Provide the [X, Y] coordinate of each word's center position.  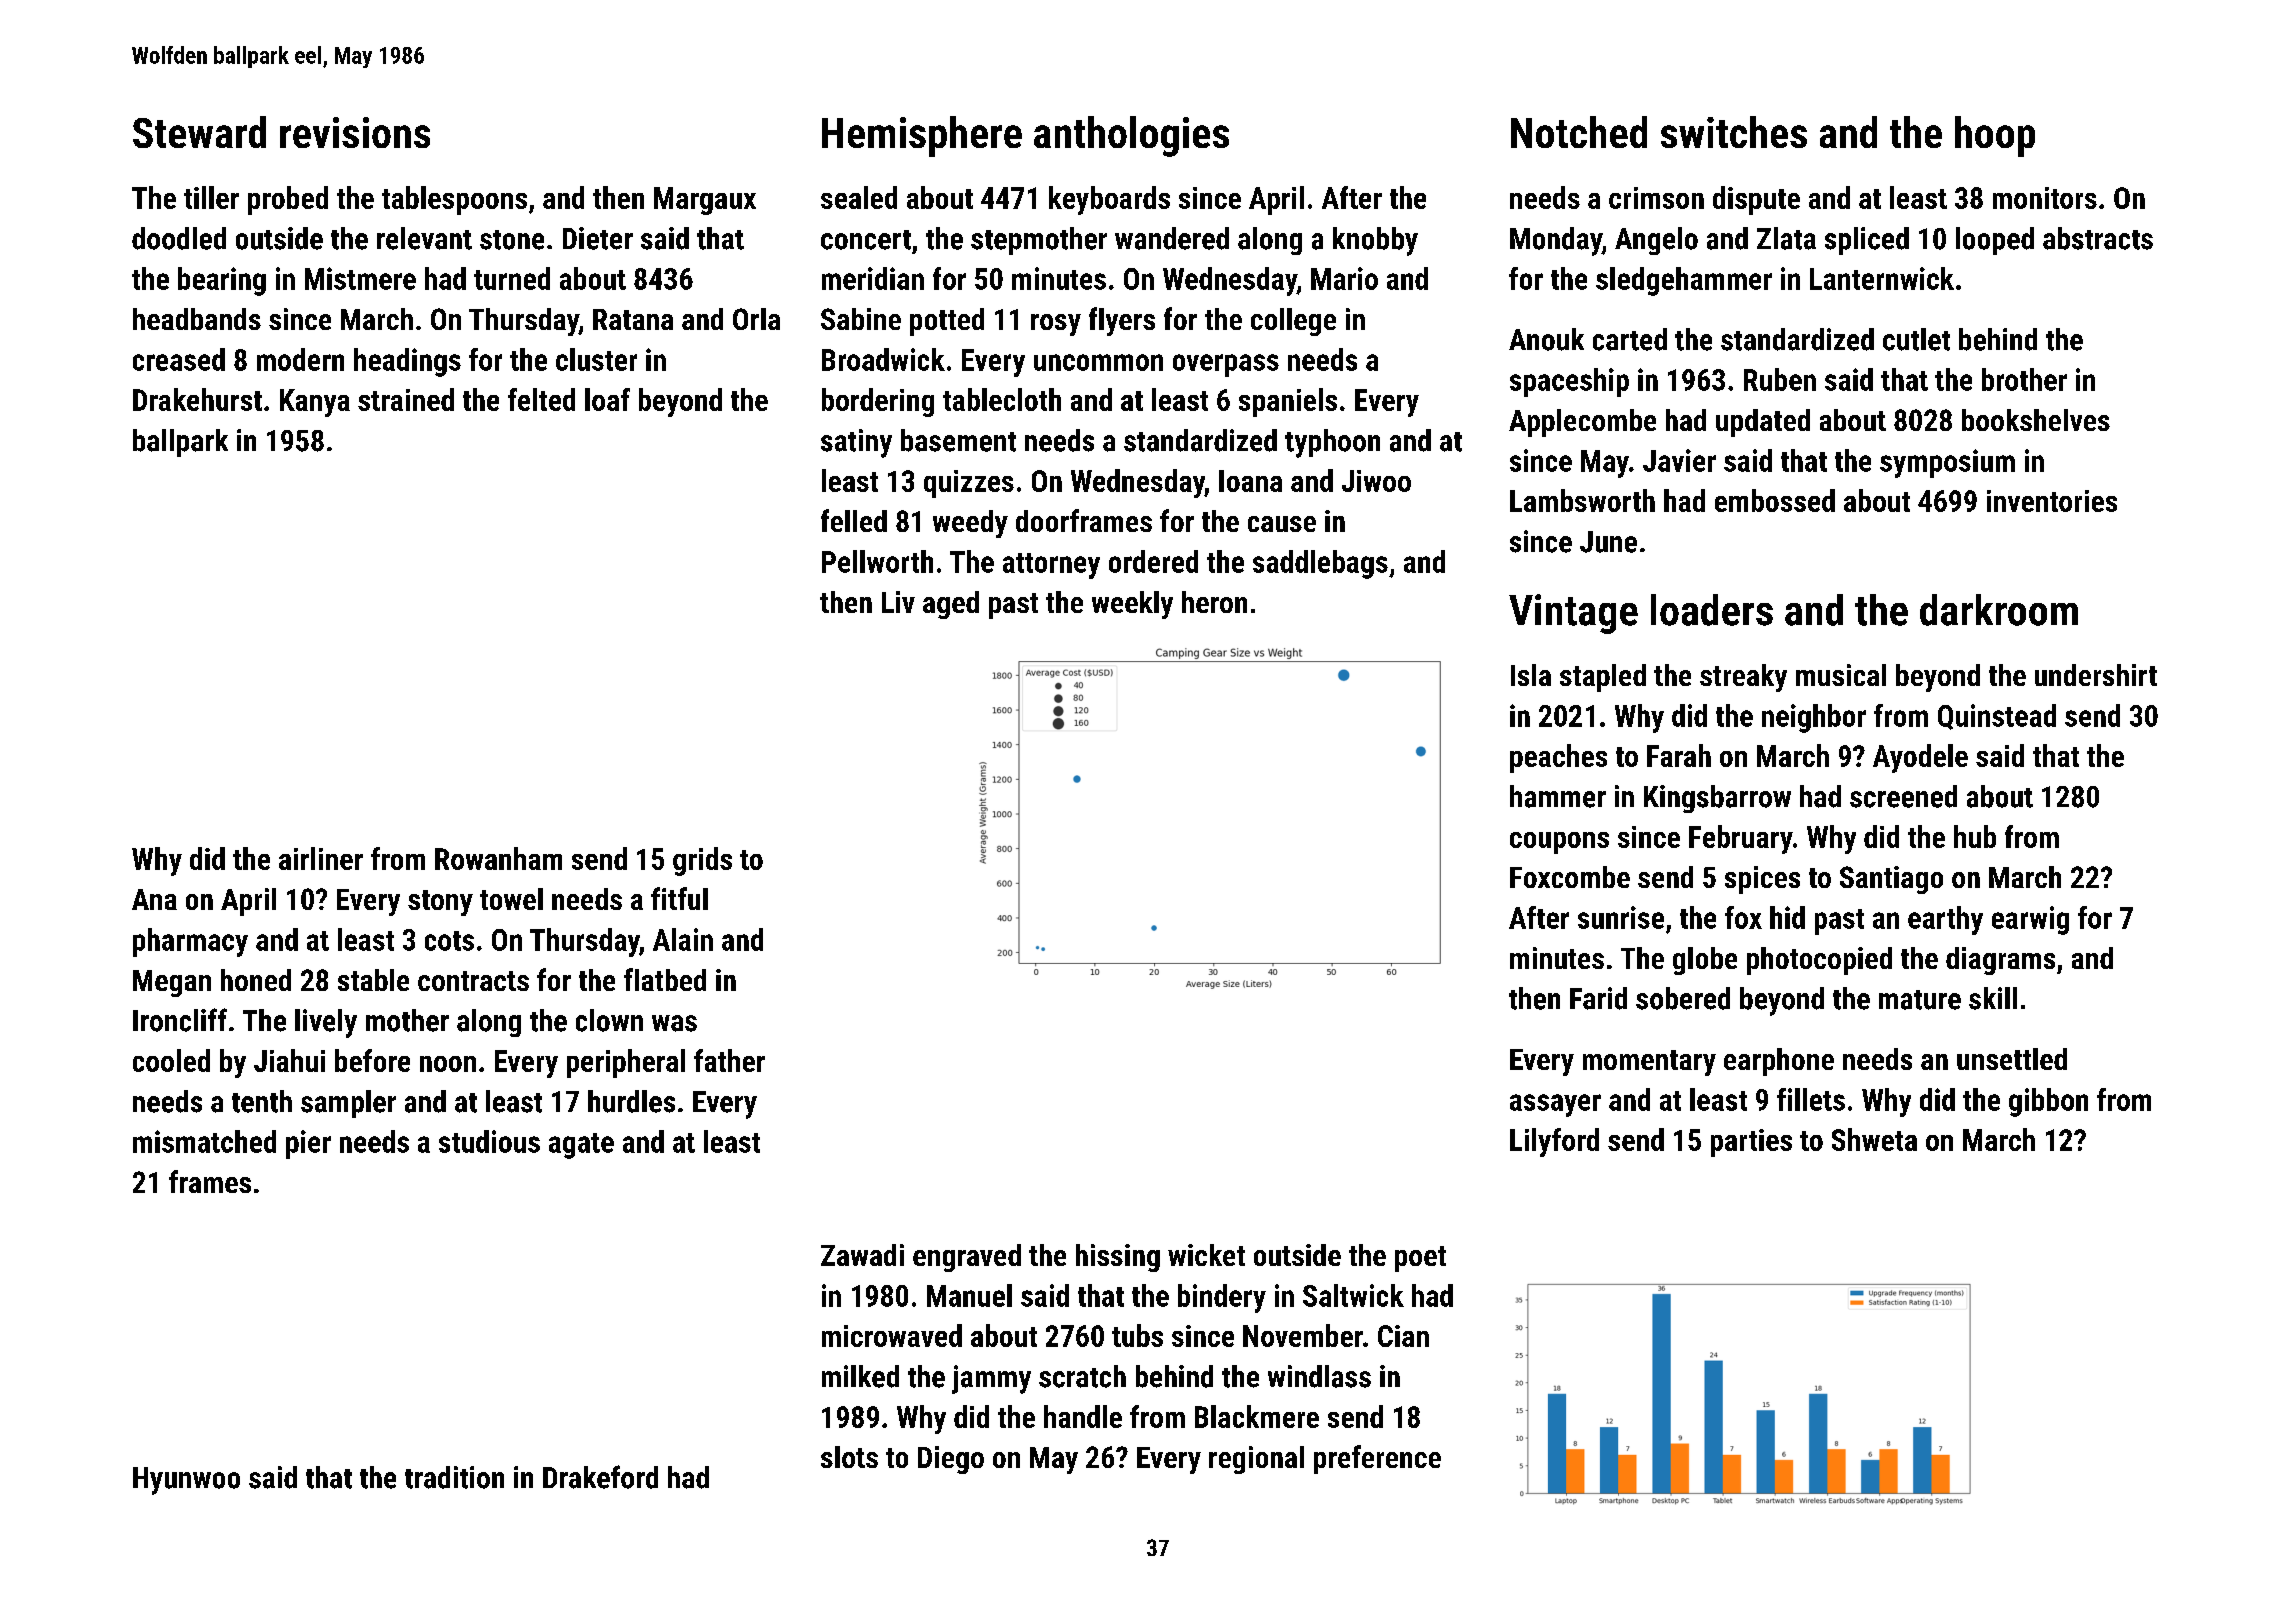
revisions [355, 132]
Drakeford [600, 1477]
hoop [1995, 136]
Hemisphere [922, 136]
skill [1993, 998]
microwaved [892, 1335]
